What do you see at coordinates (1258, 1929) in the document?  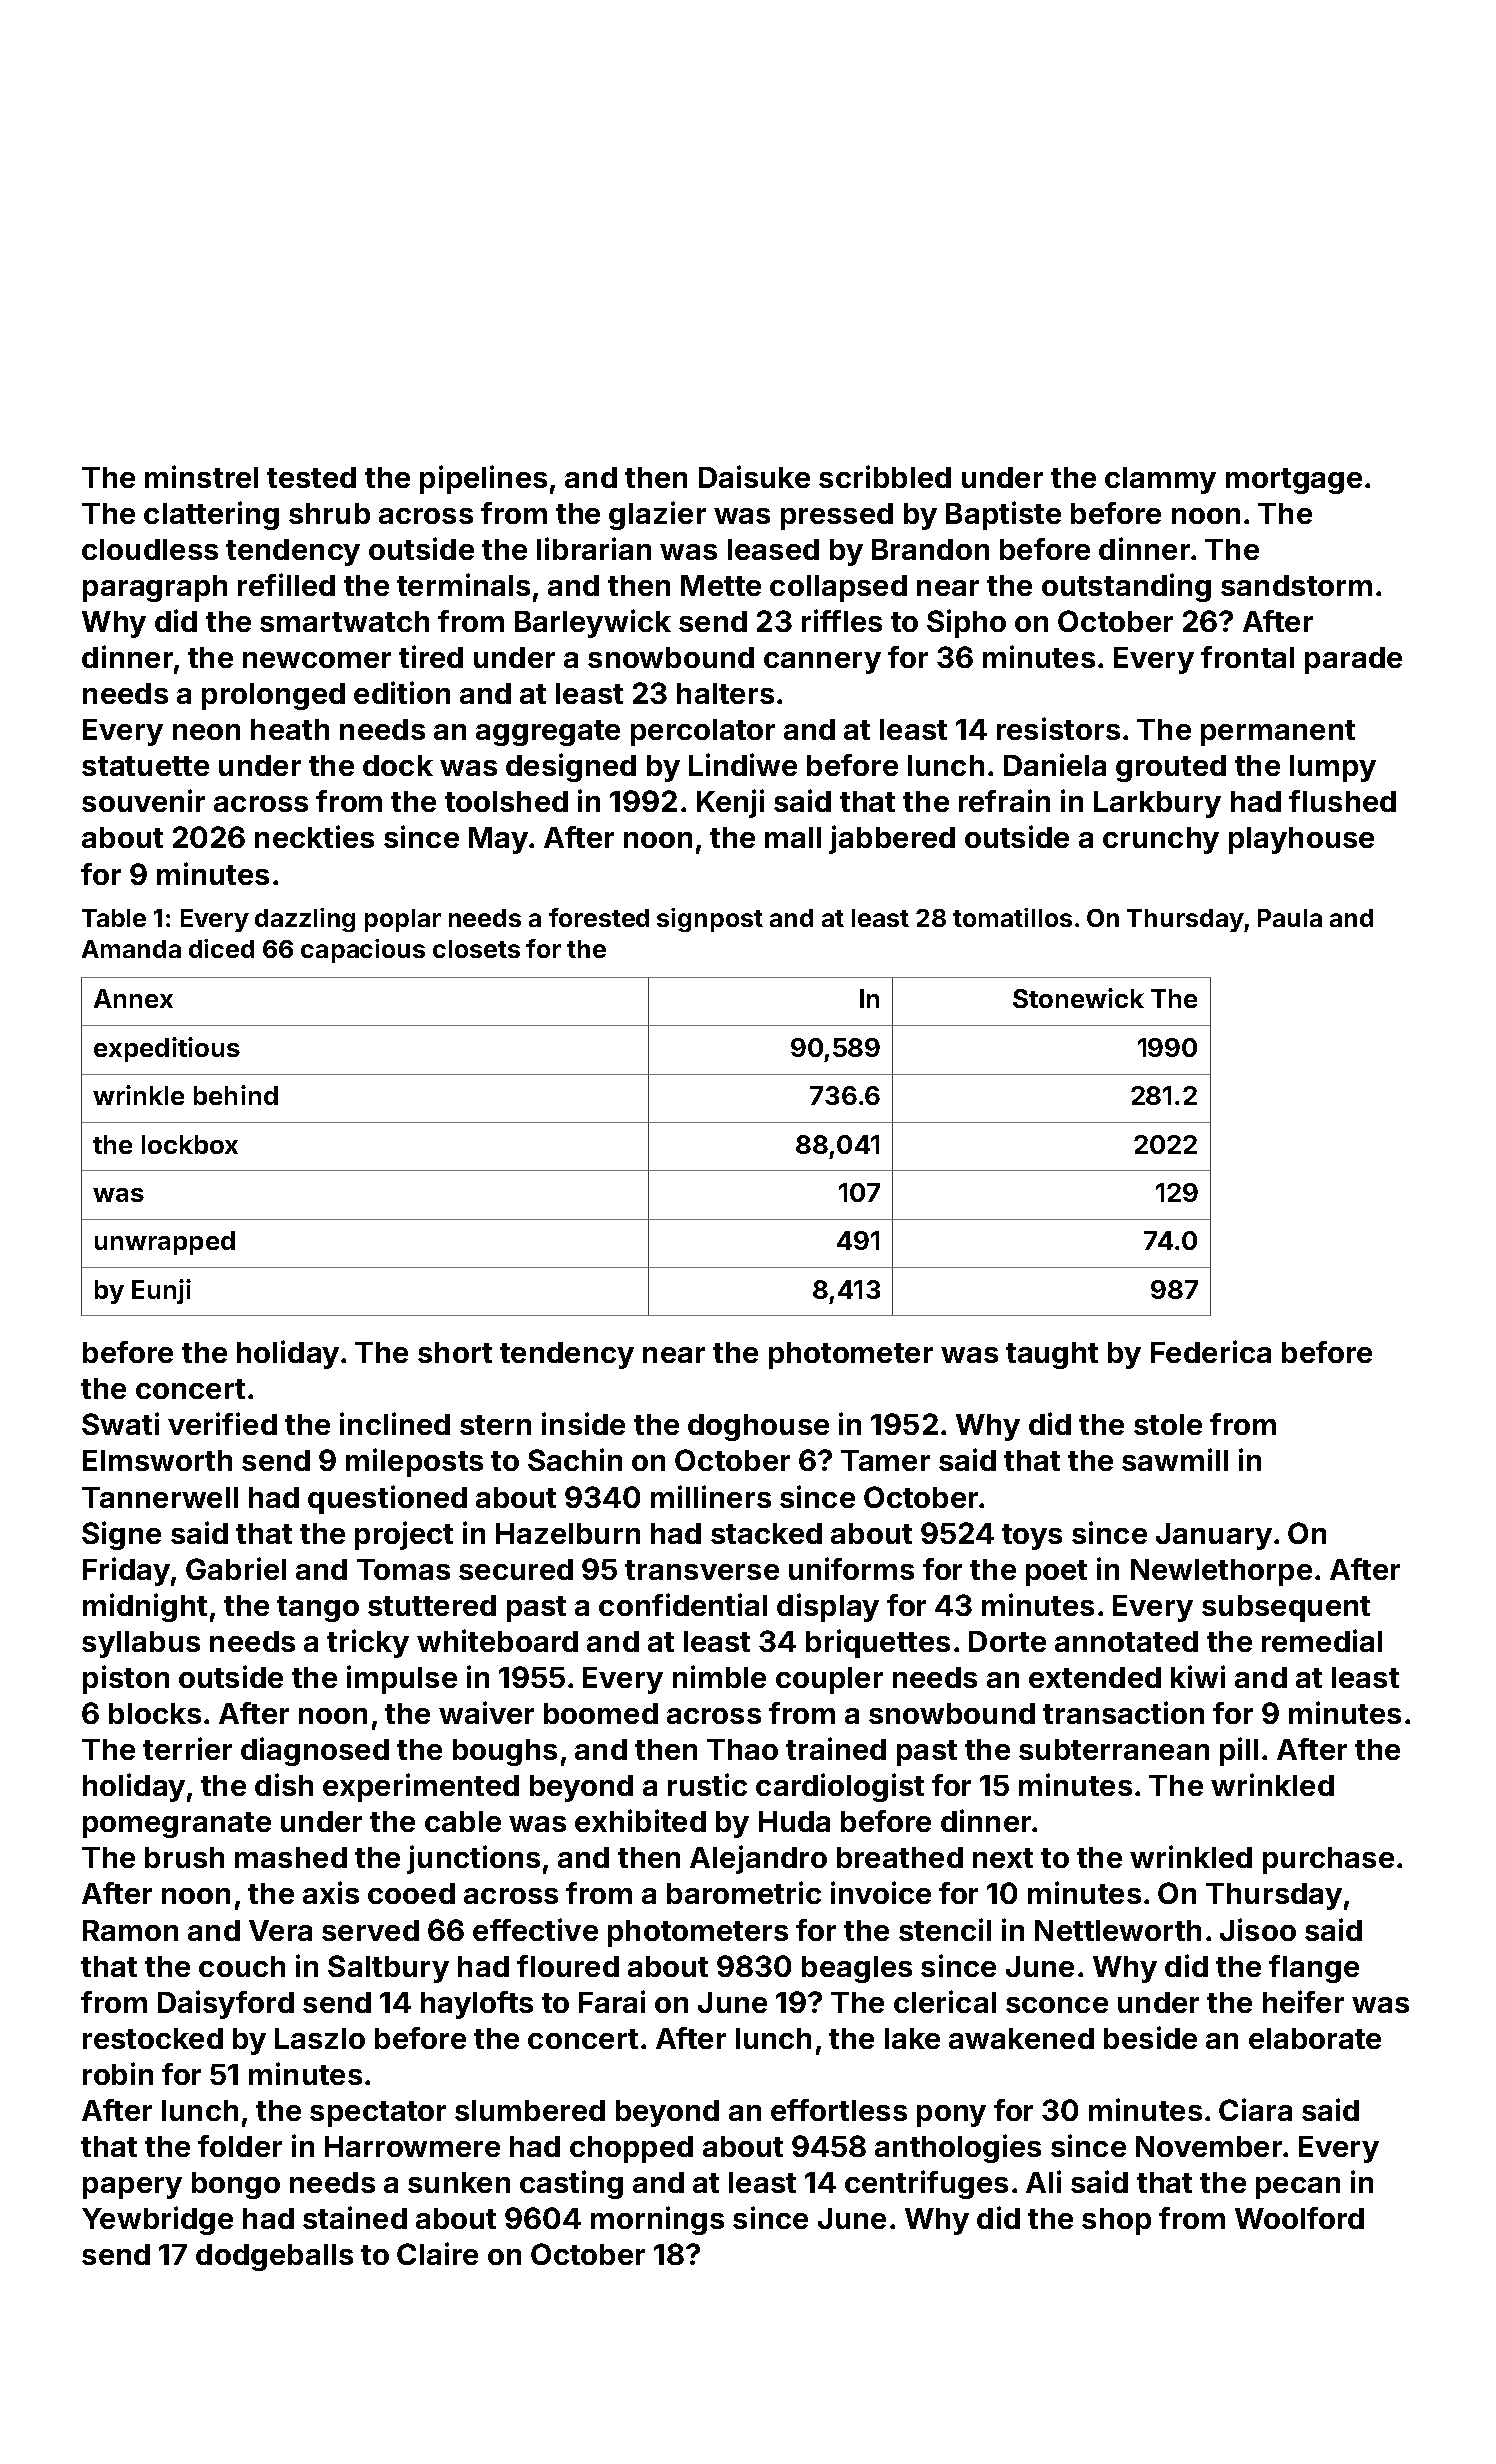 I see `Jisoo` at bounding box center [1258, 1929].
